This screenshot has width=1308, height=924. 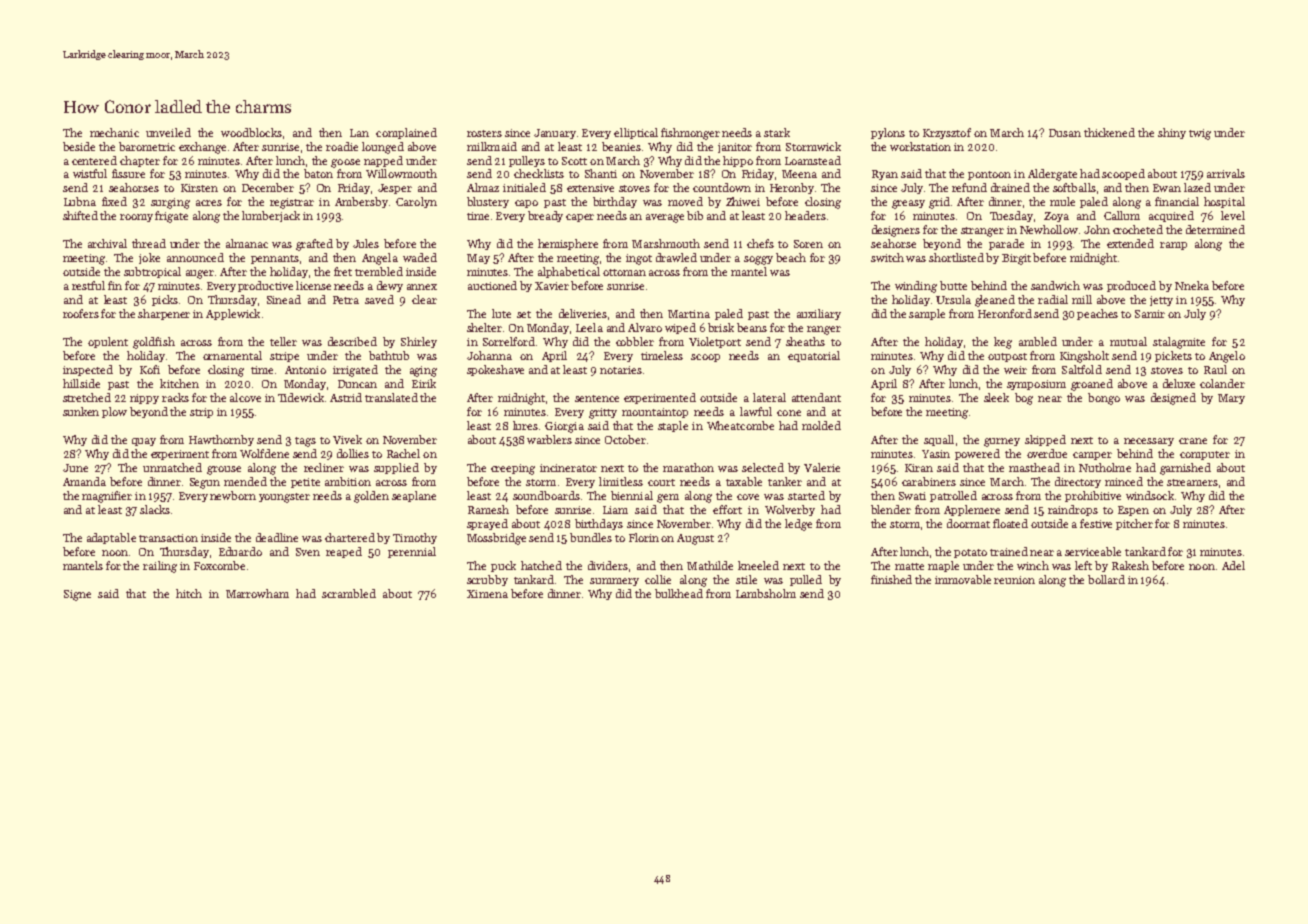 What do you see at coordinates (1034, 467) in the screenshot?
I see `masthead` at bounding box center [1034, 467].
